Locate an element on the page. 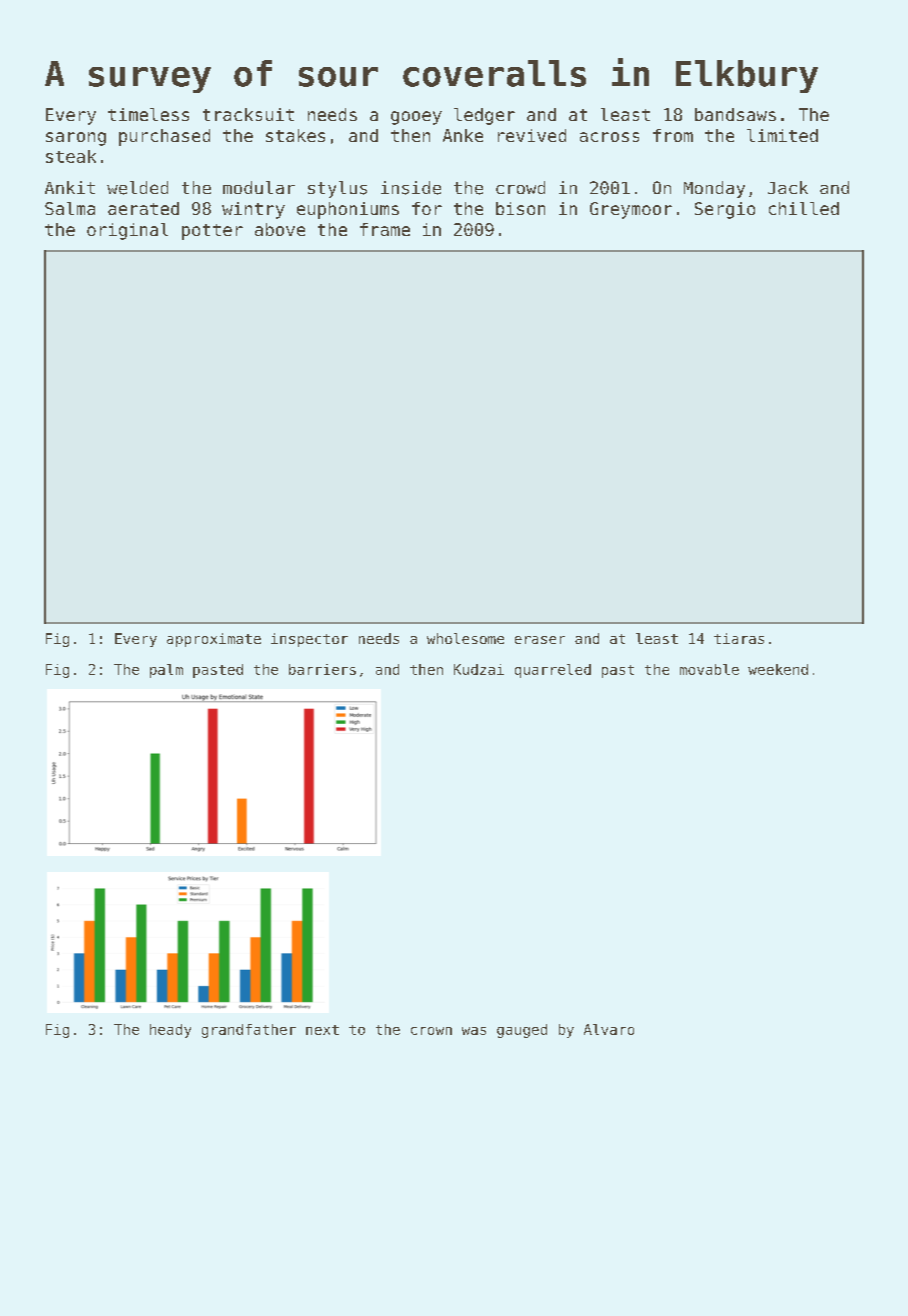 The image size is (908, 1316). heady is located at coordinates (170, 1031).
